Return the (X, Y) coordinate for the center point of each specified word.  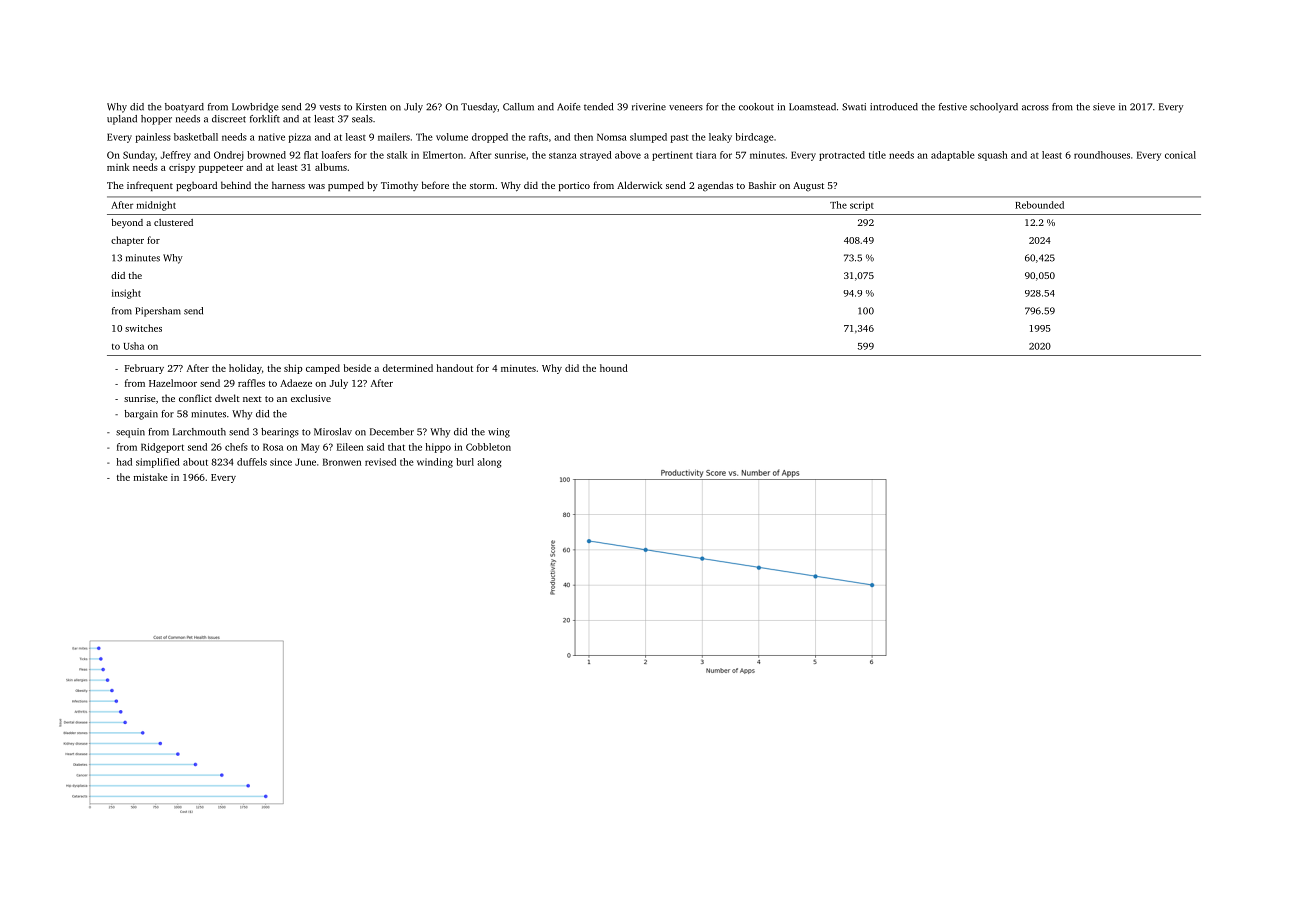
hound (614, 368)
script (862, 206)
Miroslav (333, 432)
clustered (173, 222)
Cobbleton (488, 447)
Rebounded (1039, 205)
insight (126, 294)
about (195, 462)
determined (408, 368)
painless (153, 138)
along (489, 463)
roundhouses (1102, 155)
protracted (842, 156)
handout (455, 368)
